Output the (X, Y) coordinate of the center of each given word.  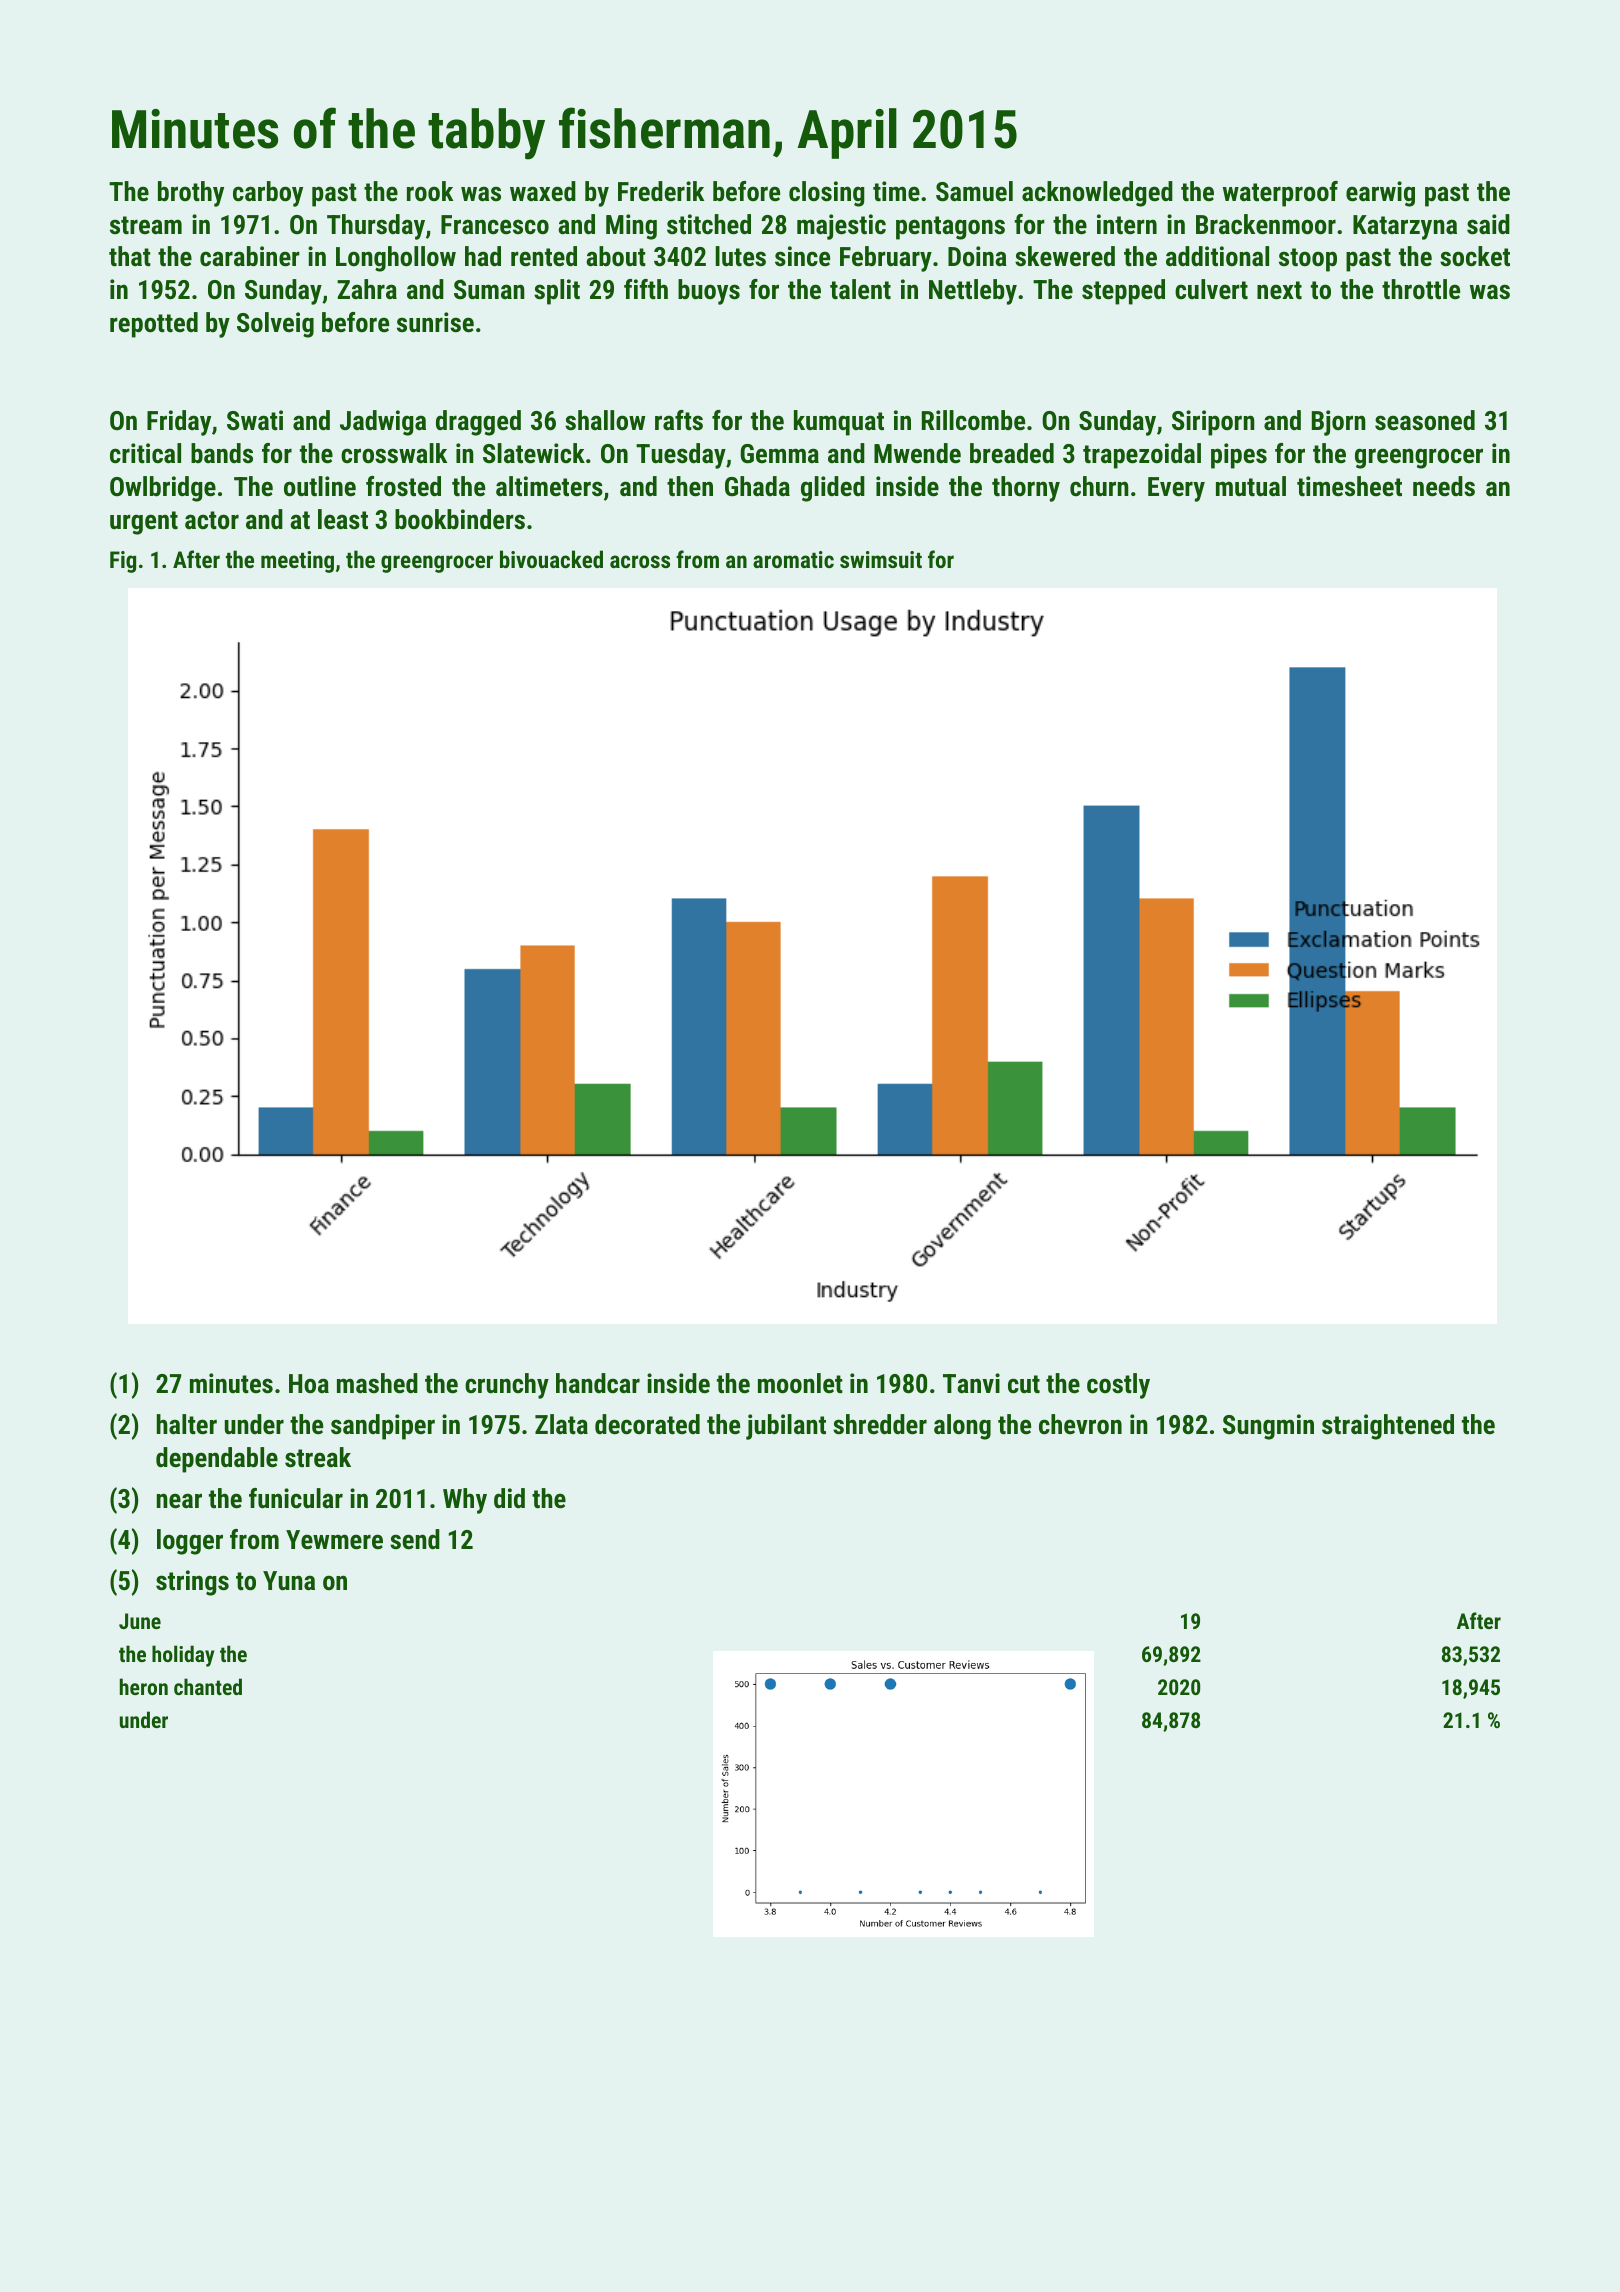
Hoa (309, 1384)
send (415, 1539)
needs (1444, 486)
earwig (1380, 194)
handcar (598, 1383)
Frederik (661, 191)
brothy (191, 194)
